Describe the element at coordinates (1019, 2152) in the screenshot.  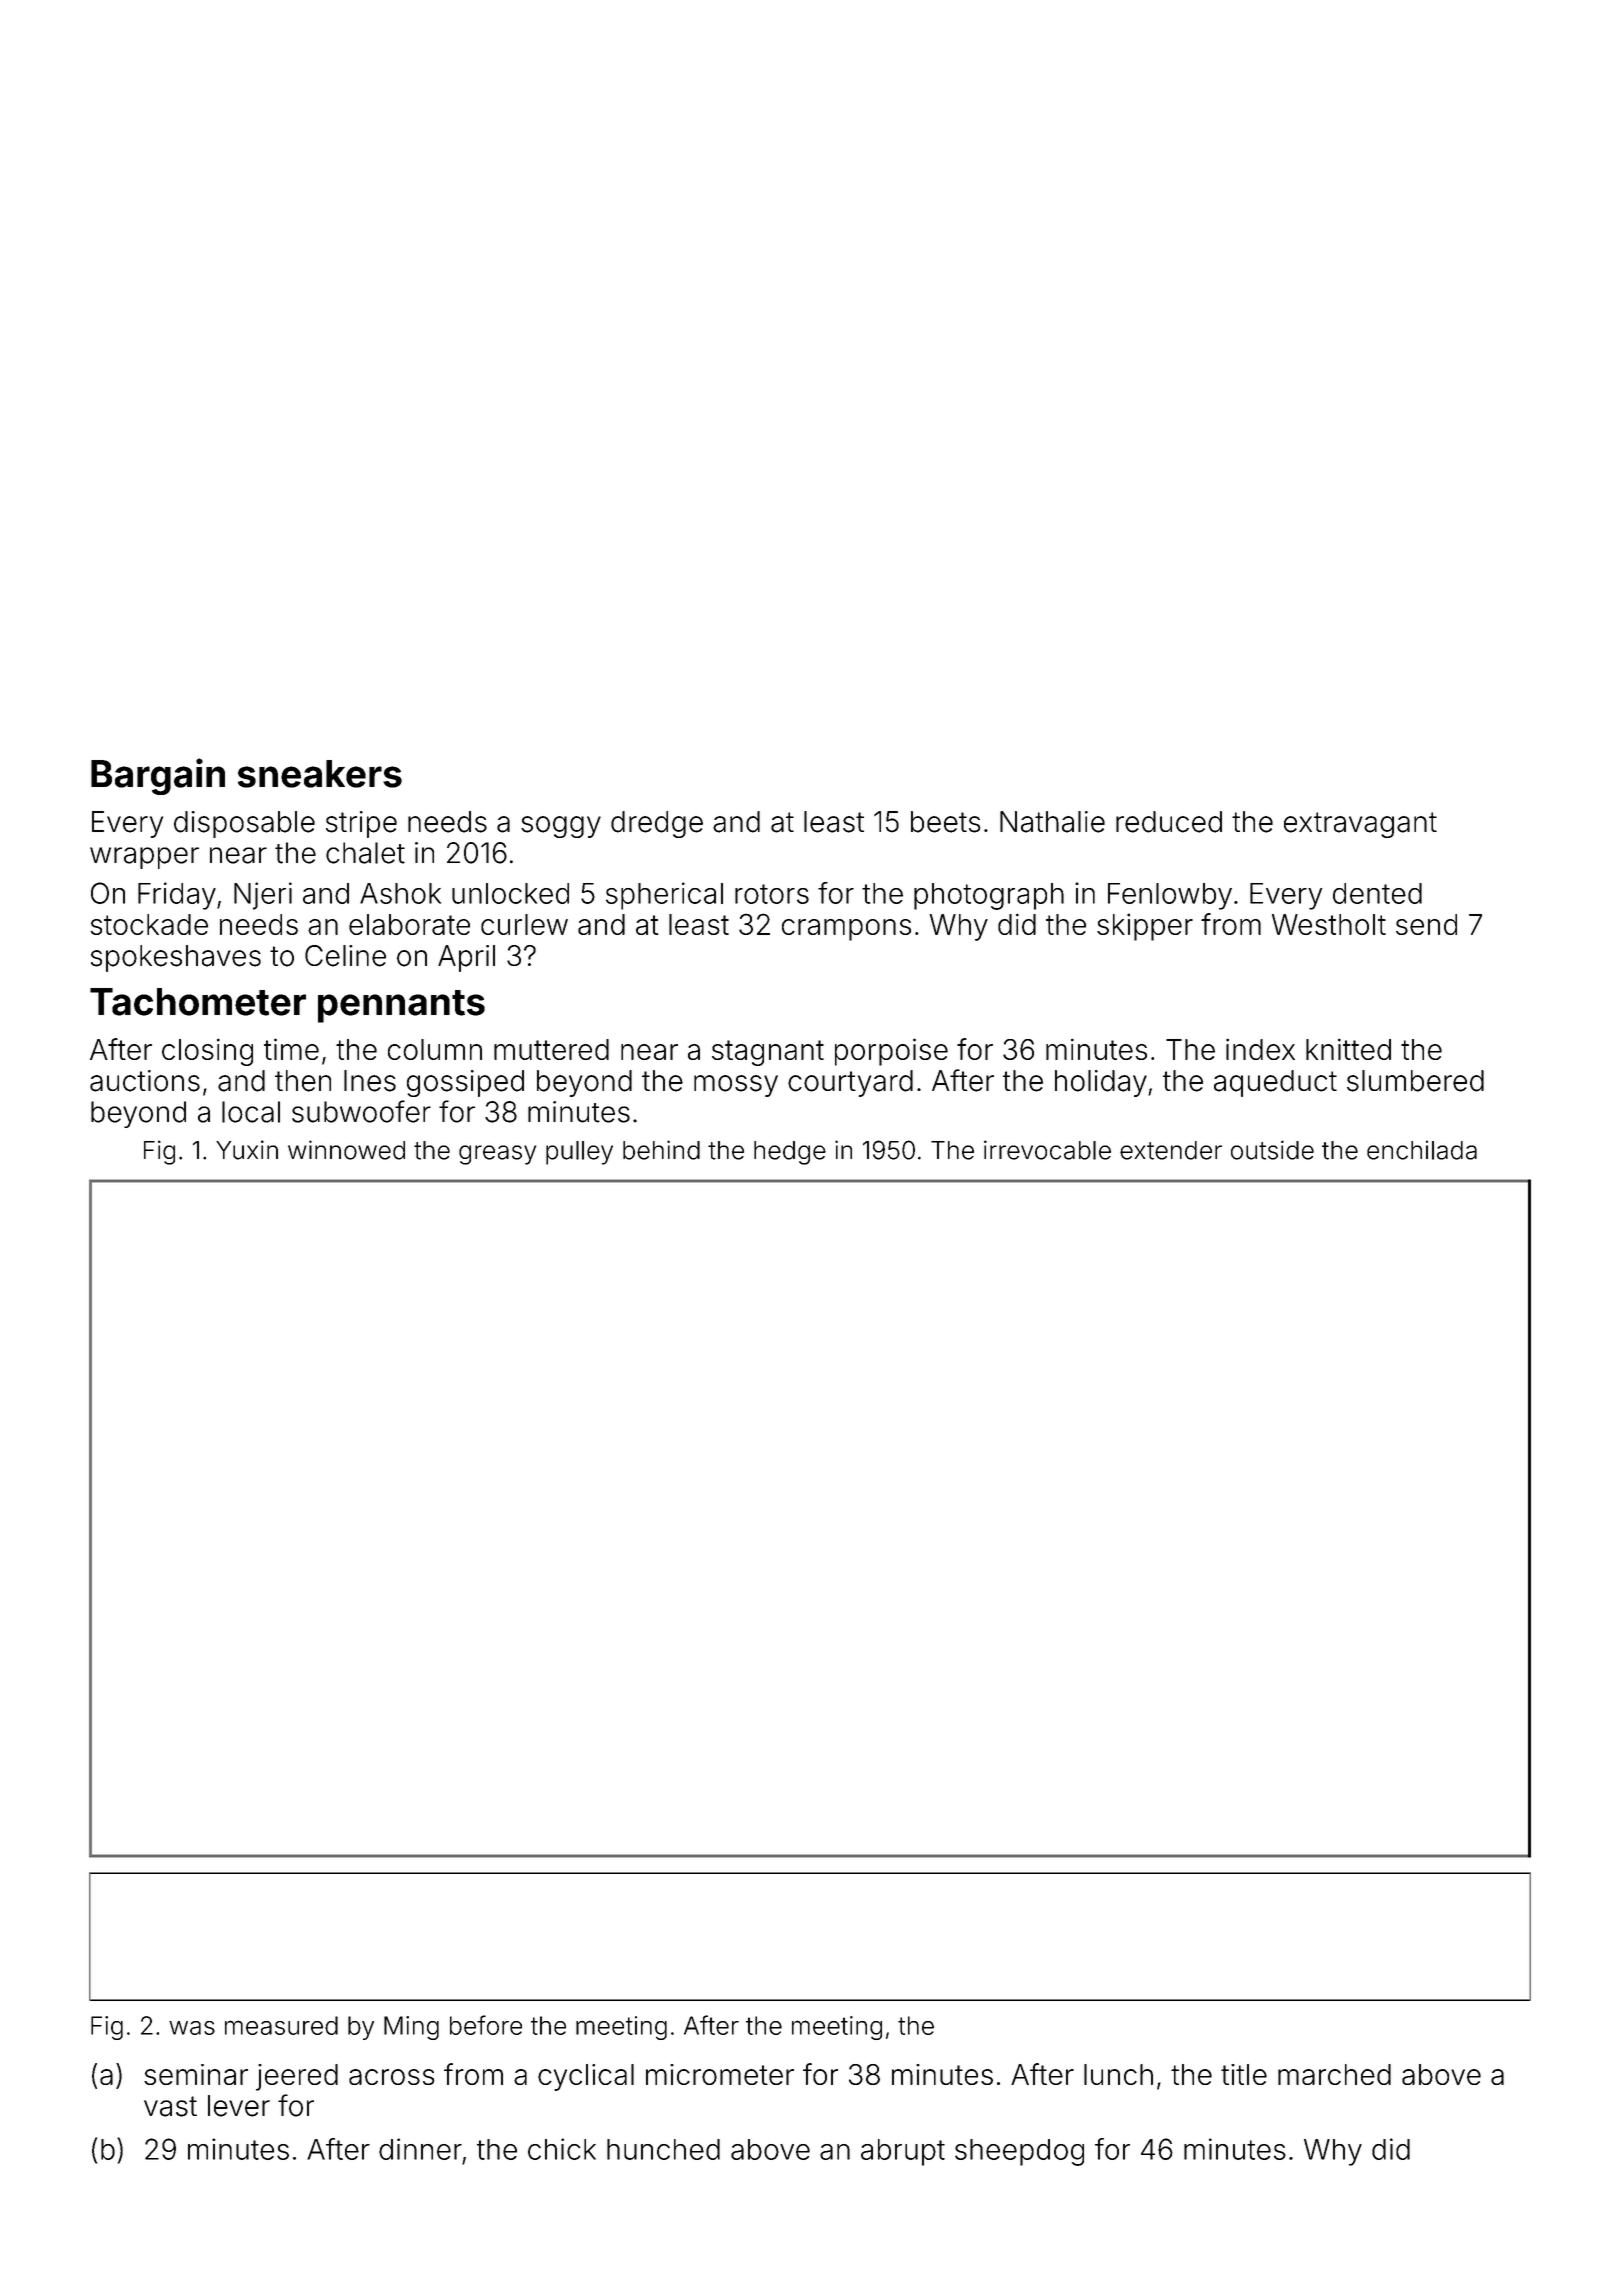
I see `sheepdog` at that location.
